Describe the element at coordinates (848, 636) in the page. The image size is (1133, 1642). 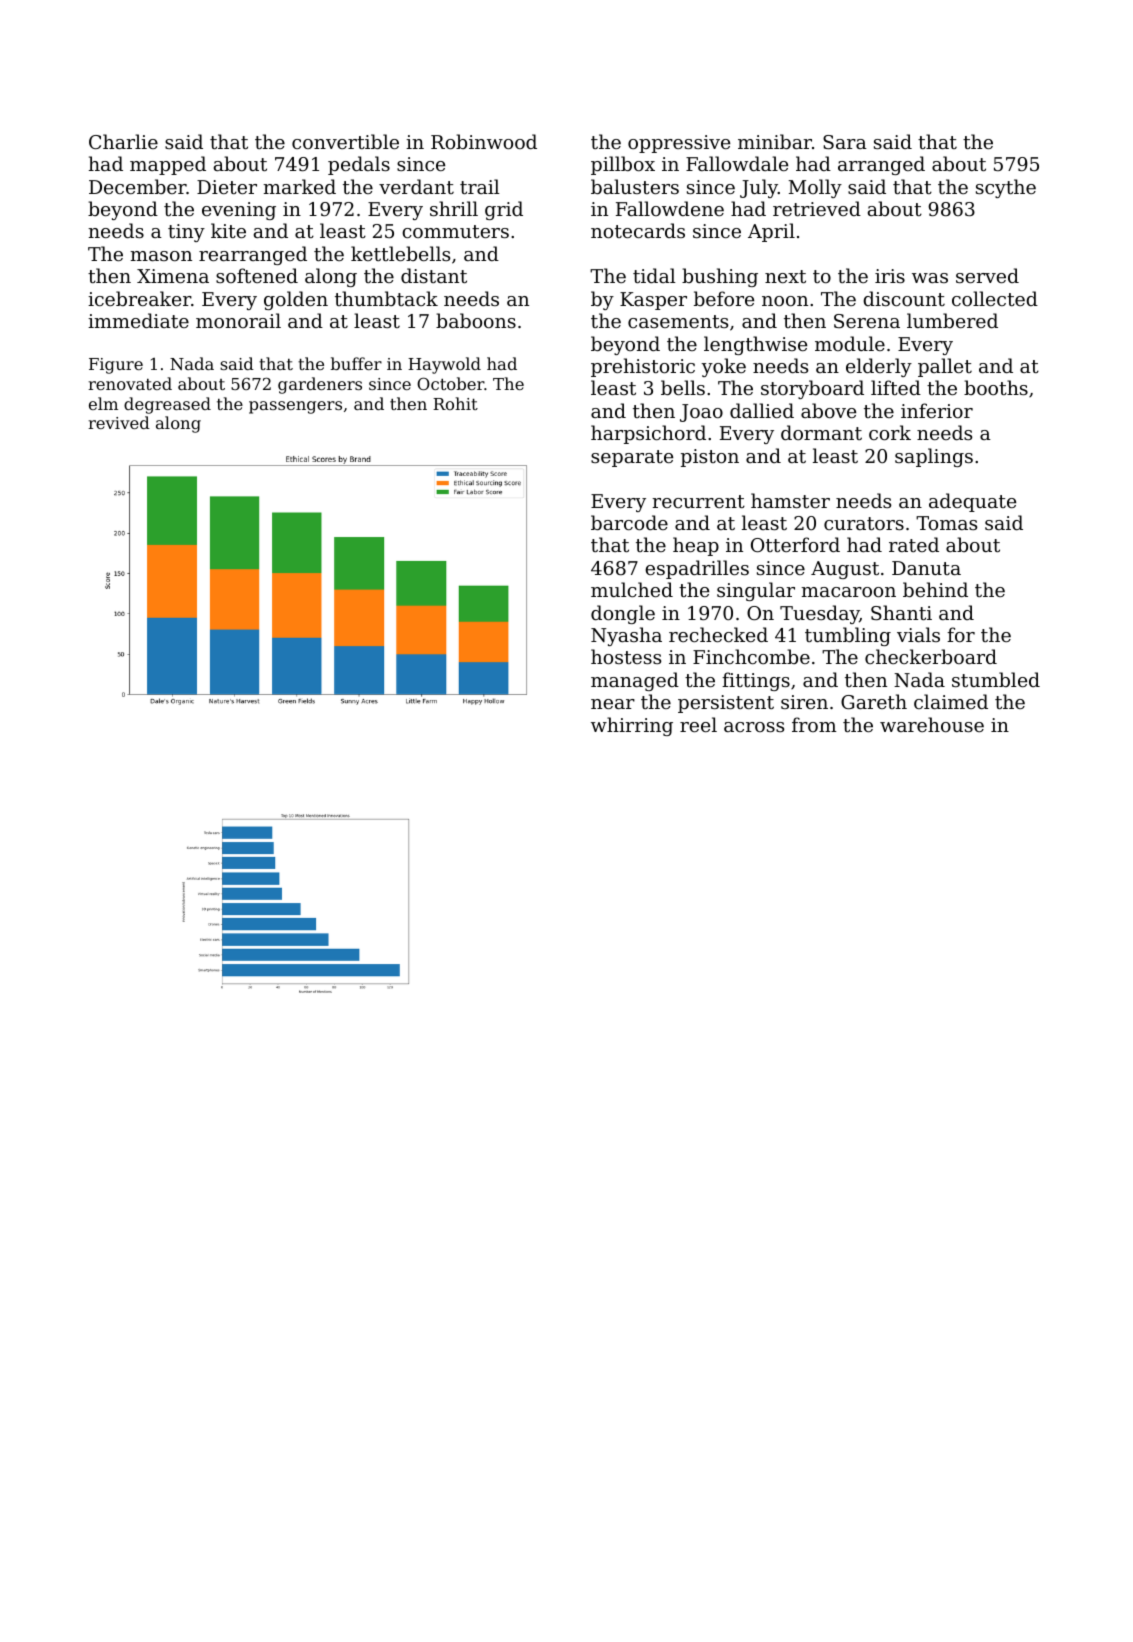
I see `tumbling` at that location.
